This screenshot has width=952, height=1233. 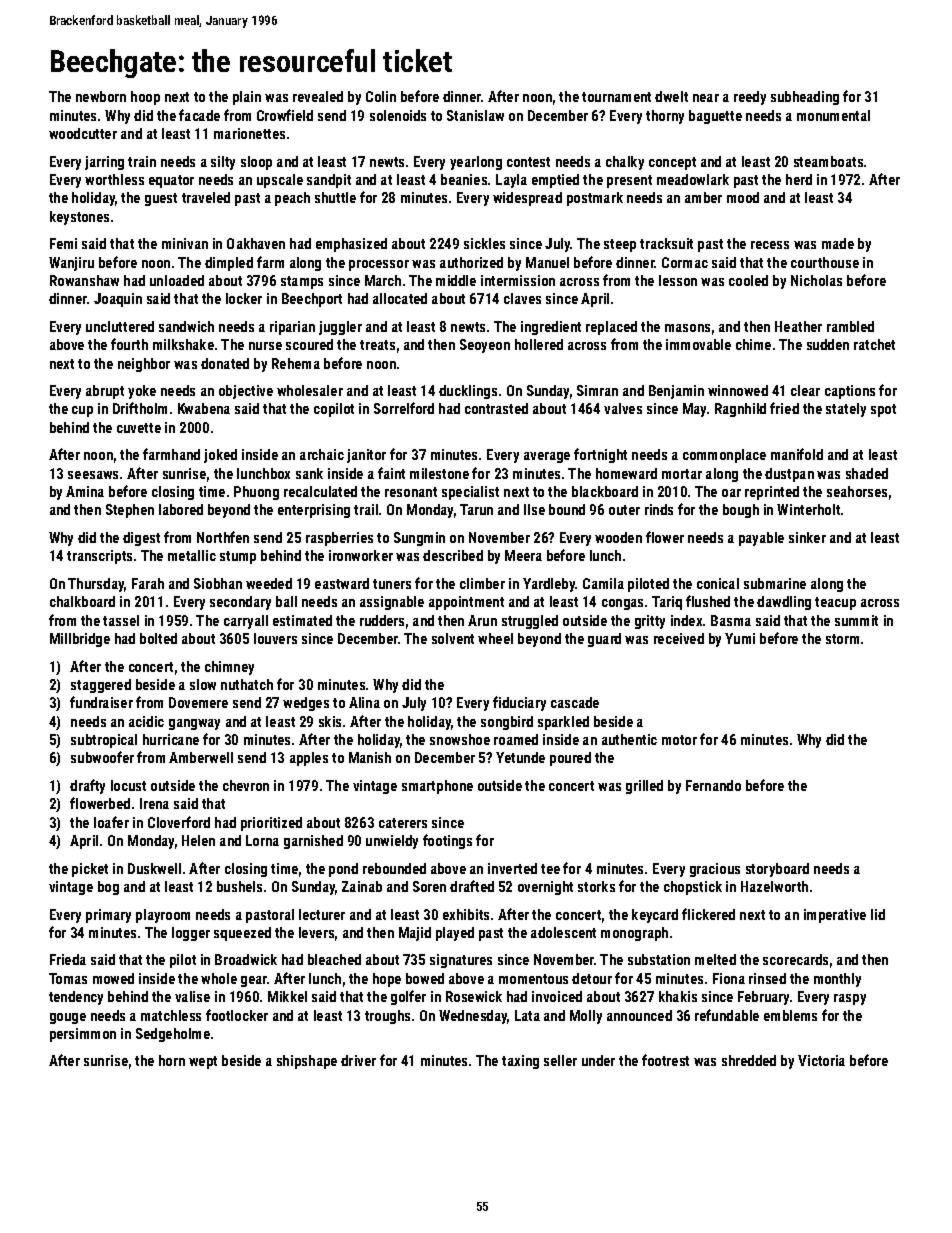 I want to click on Stanislaw, so click(x=475, y=115).
